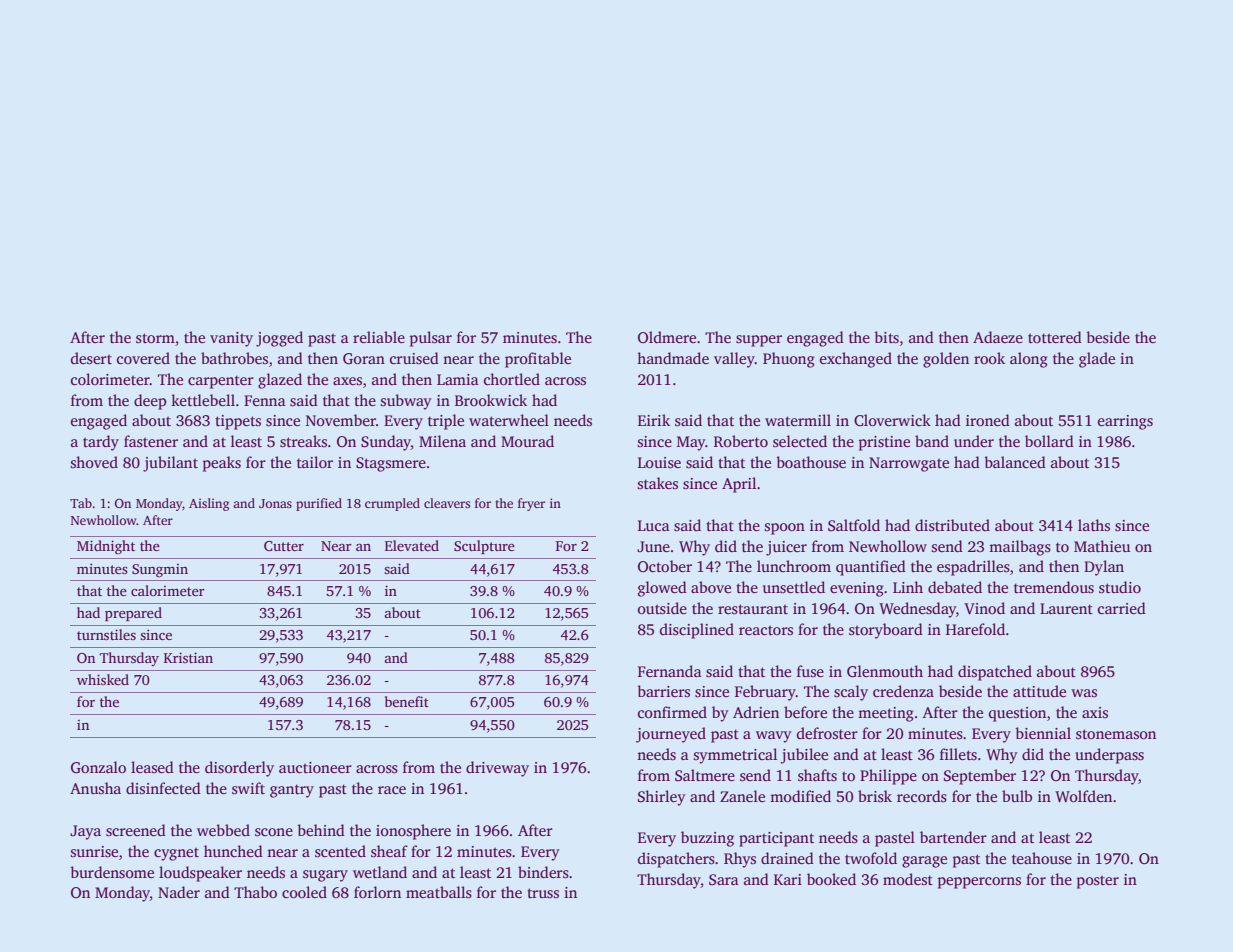 The image size is (1233, 952). Describe the element at coordinates (1055, 337) in the image. I see `tottered` at that location.
